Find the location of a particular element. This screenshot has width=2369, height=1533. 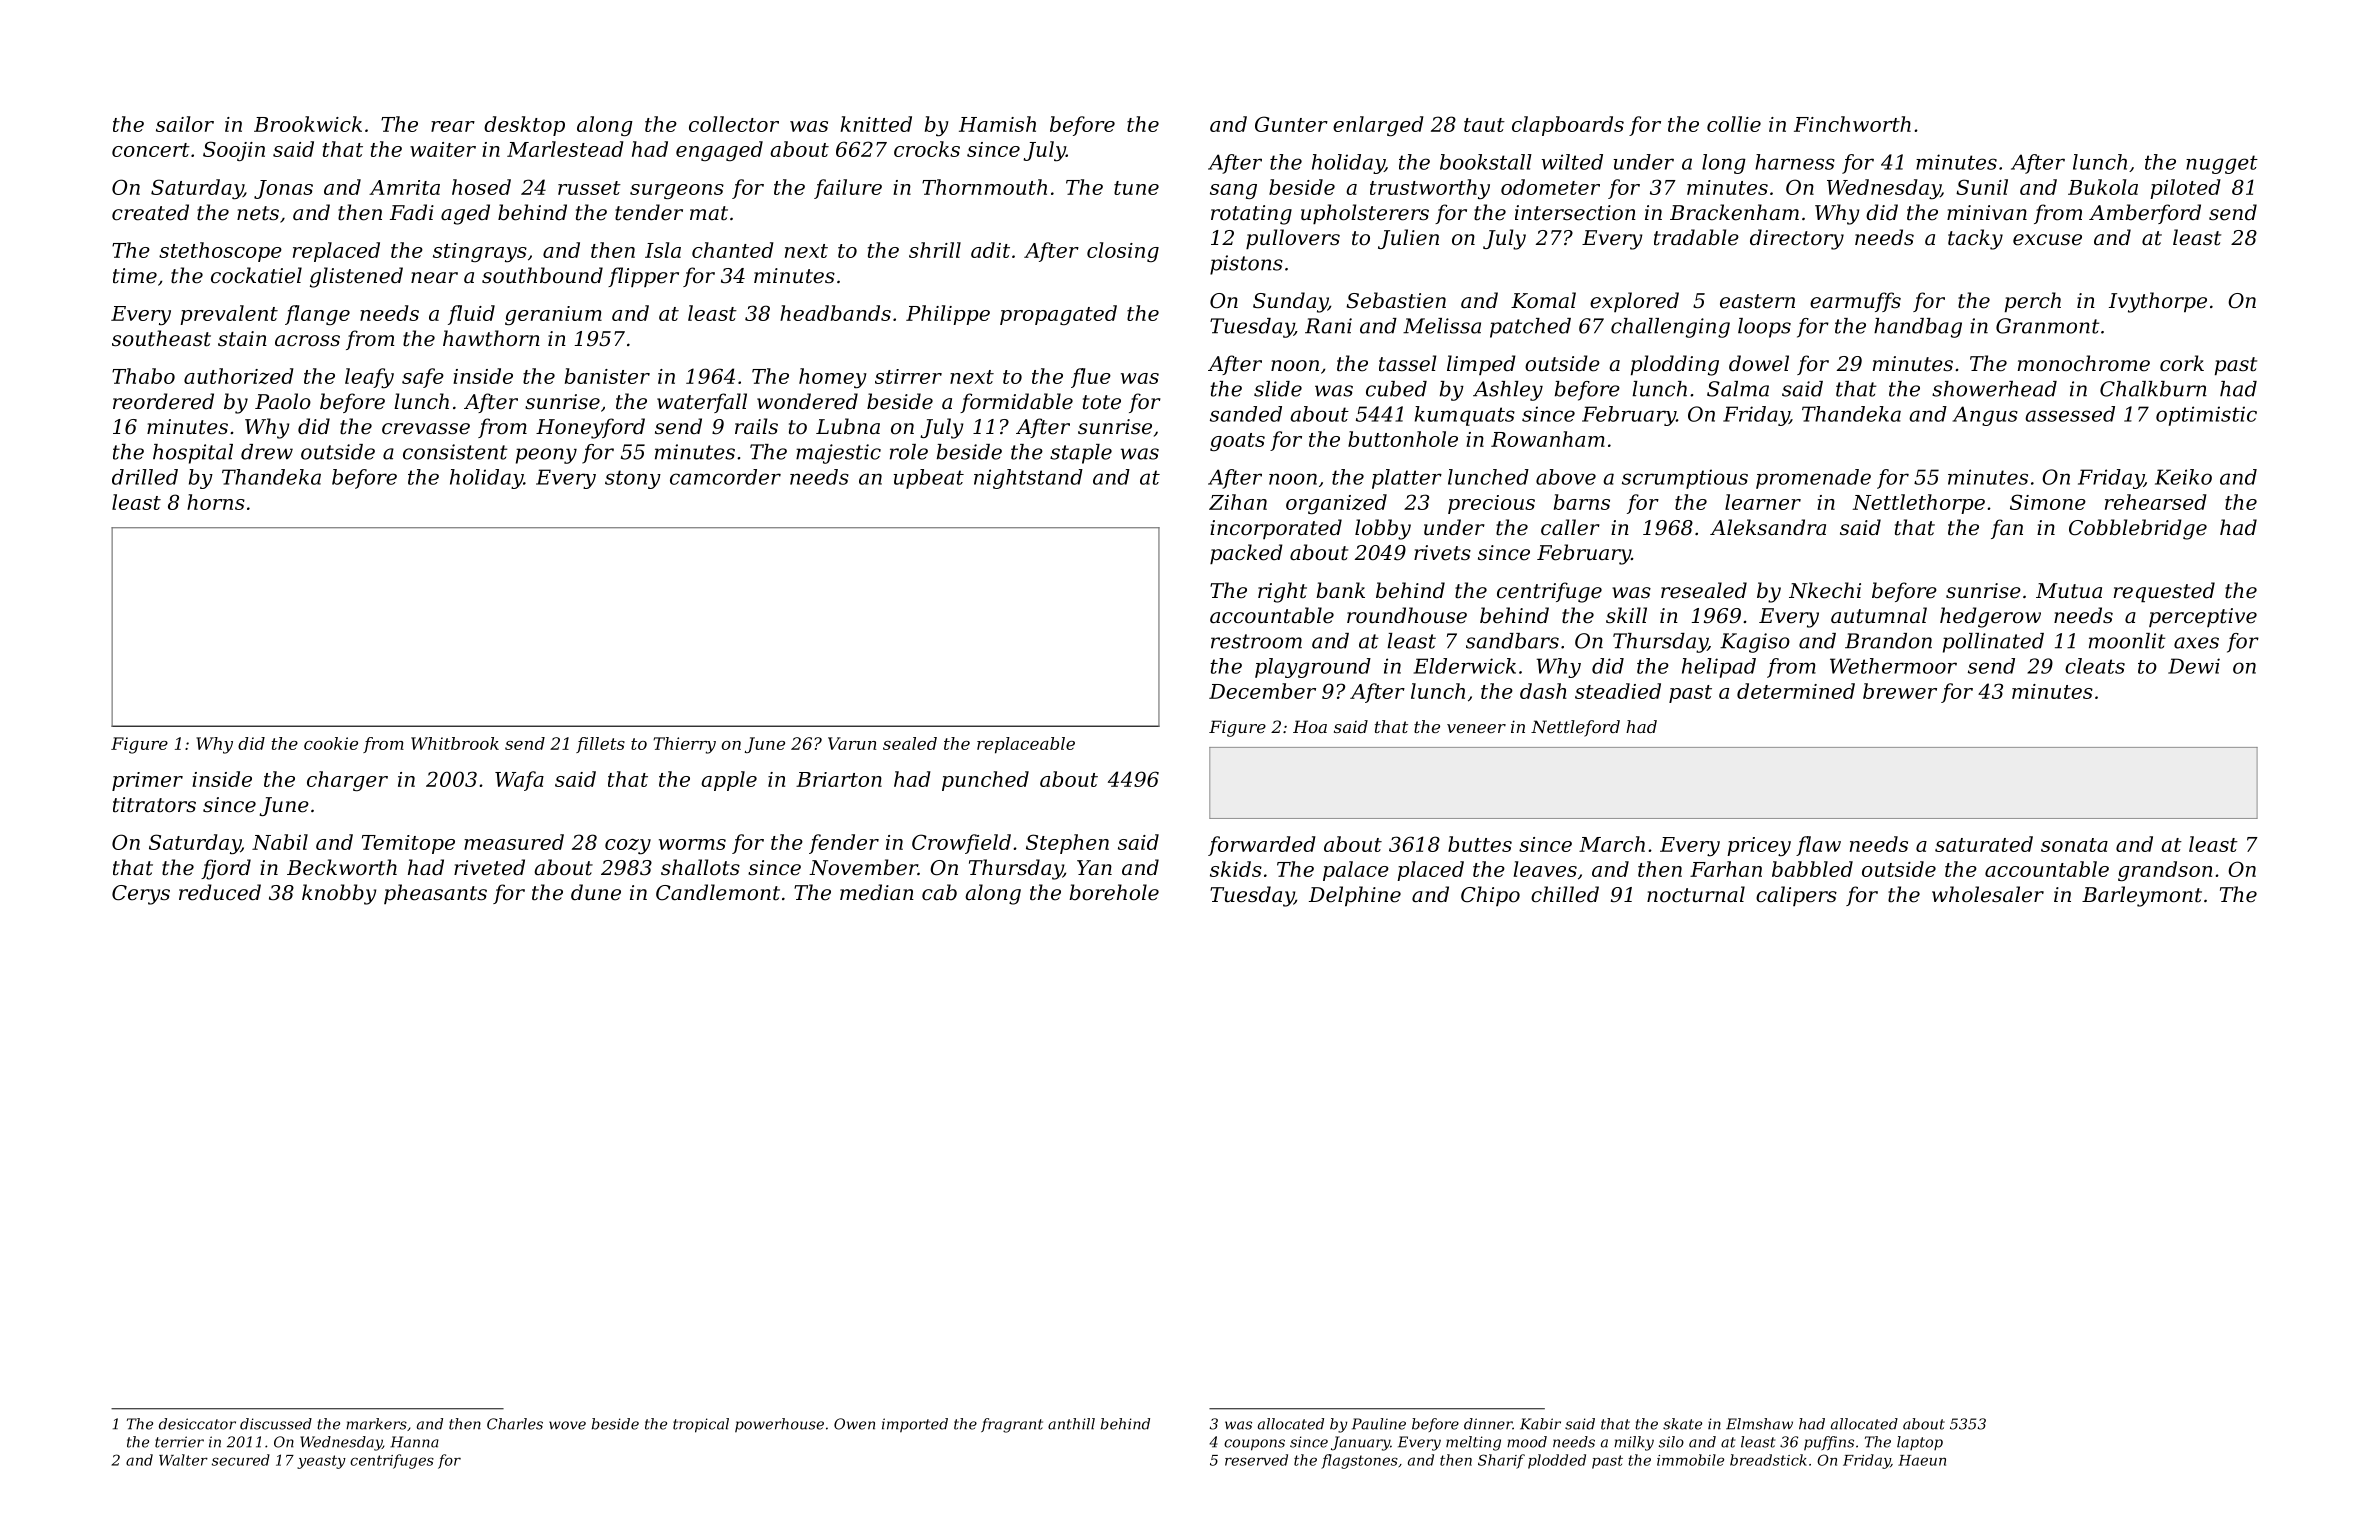

Barleymont is located at coordinates (2142, 896).
